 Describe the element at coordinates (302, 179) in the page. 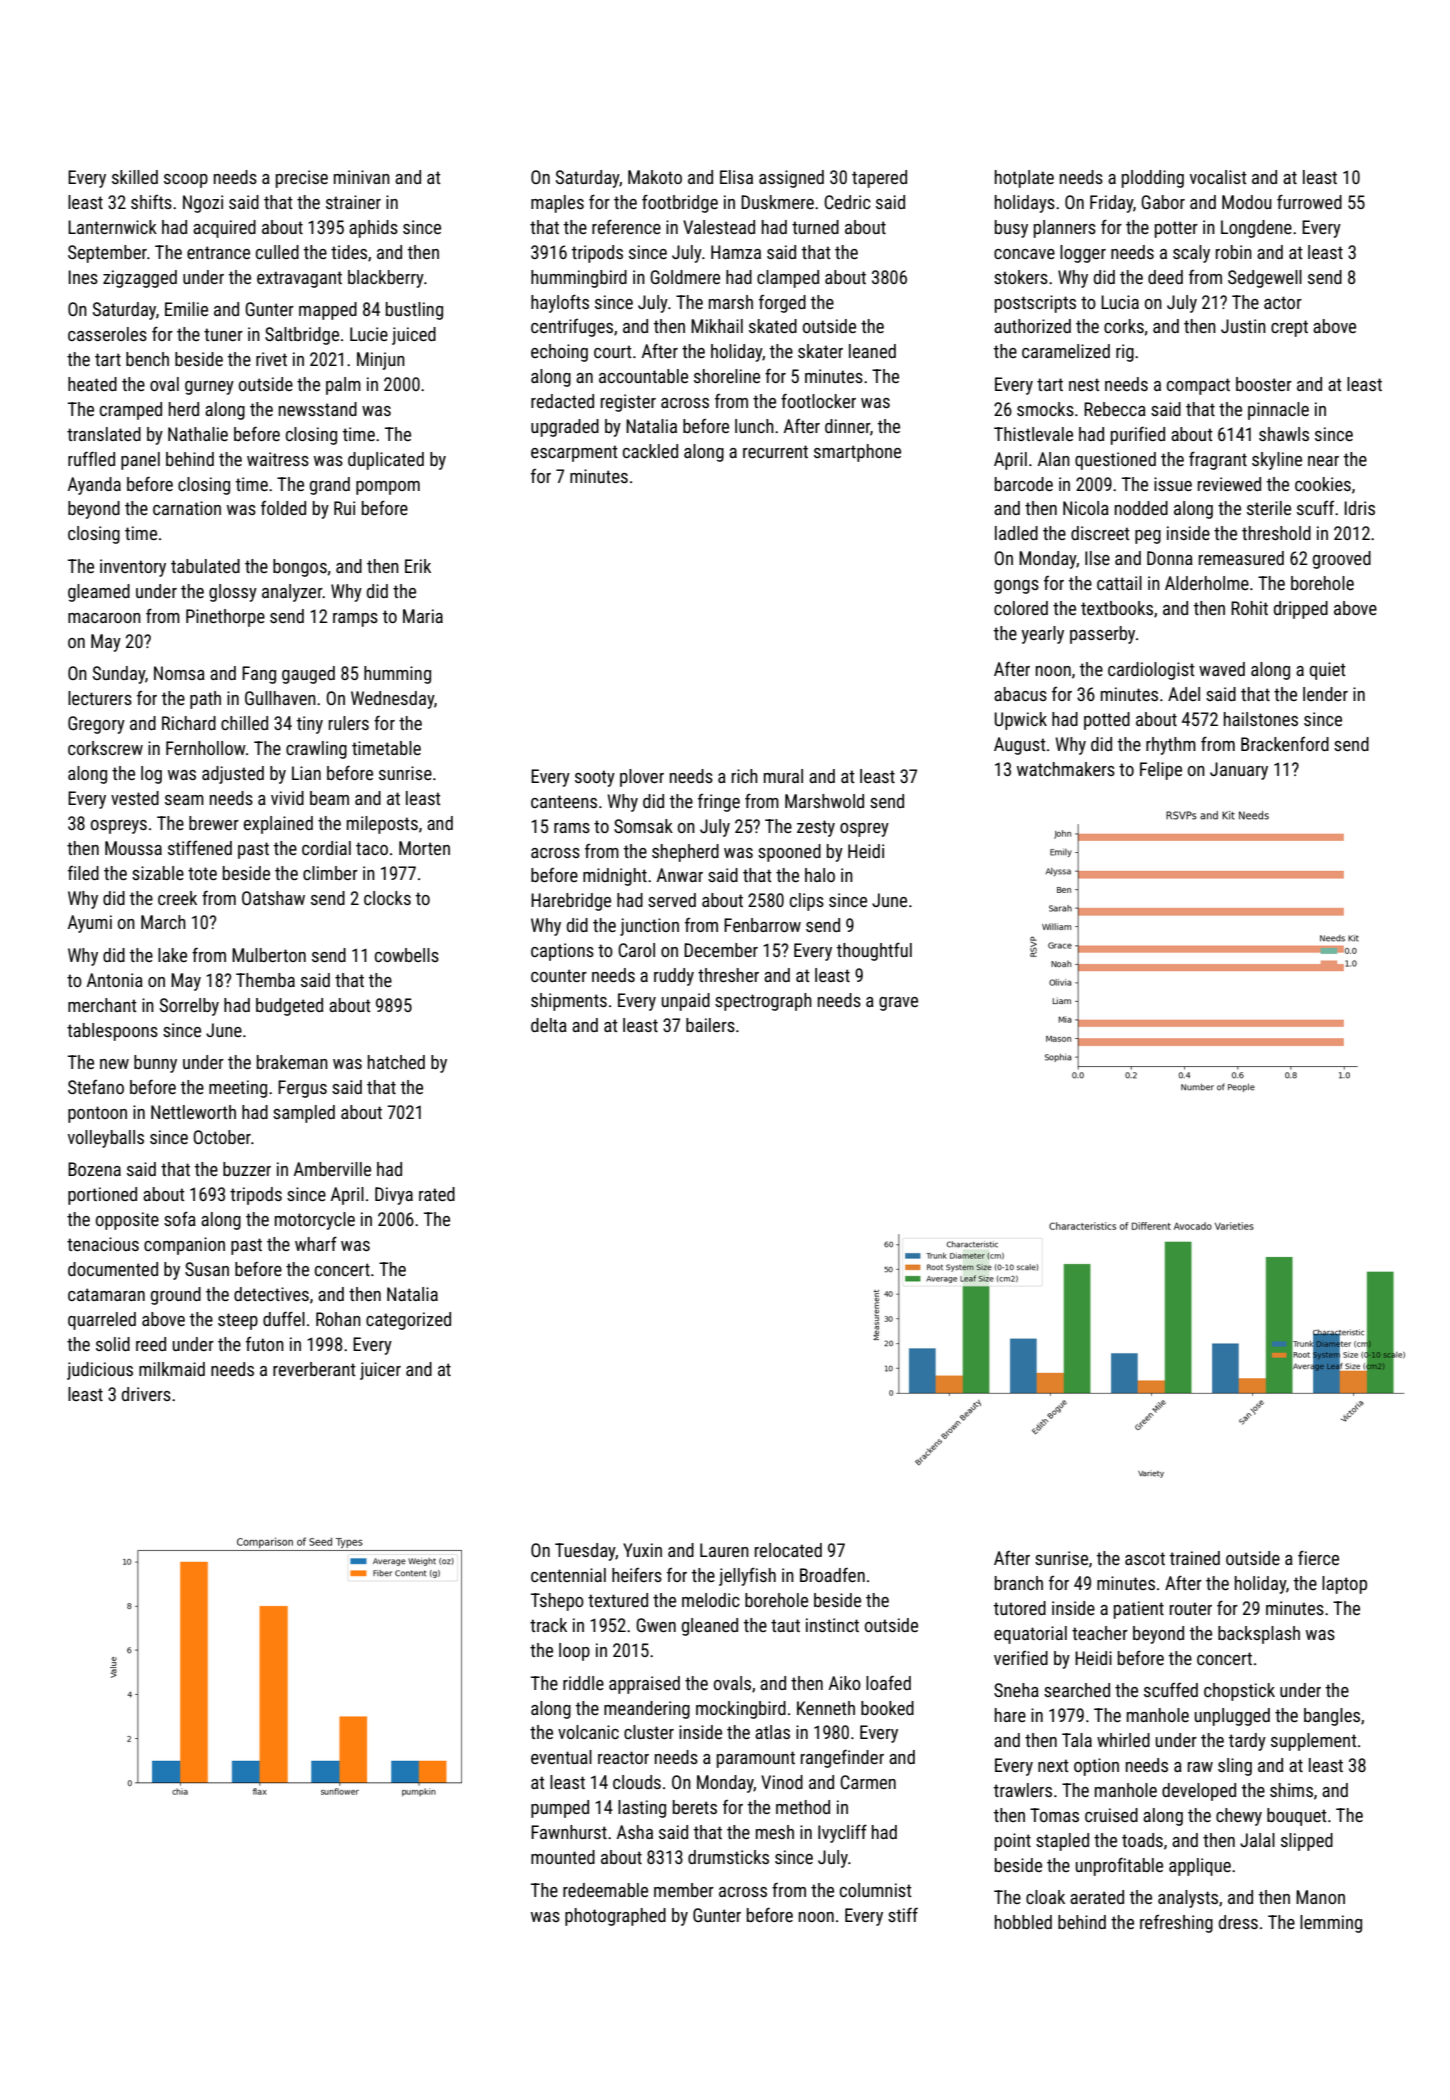

I see `precise` at that location.
